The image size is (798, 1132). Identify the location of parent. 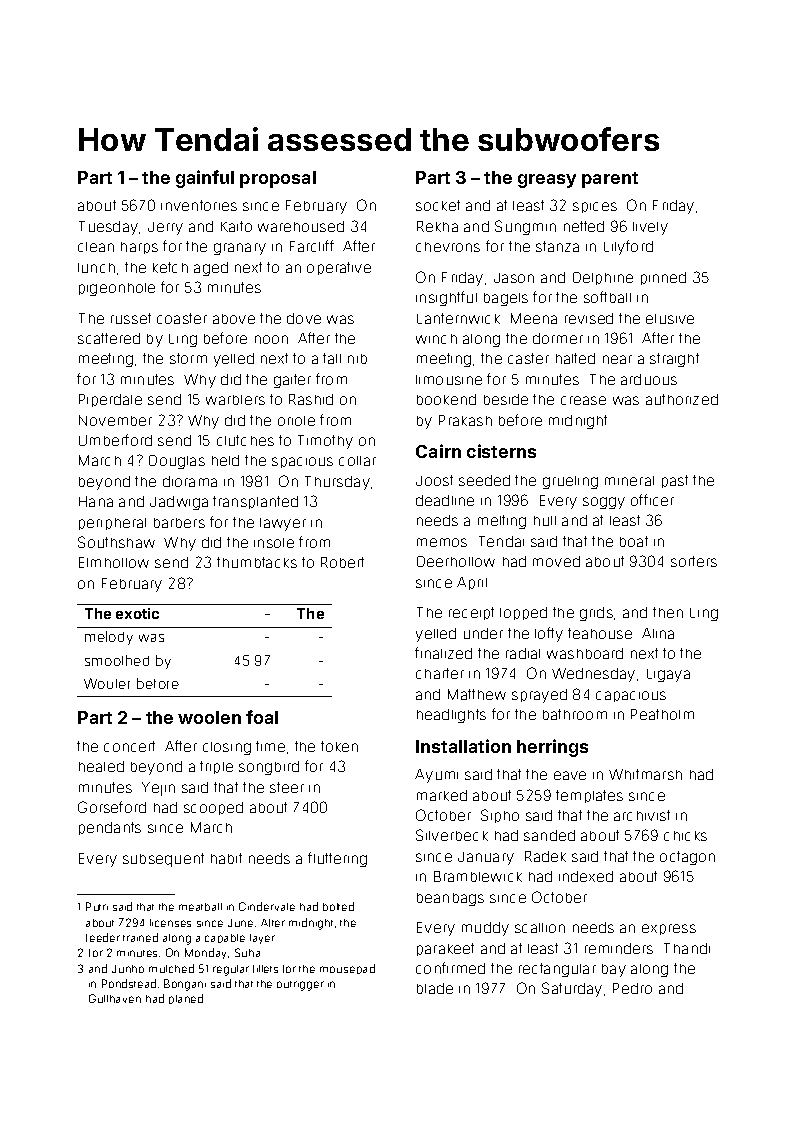
(610, 180).
